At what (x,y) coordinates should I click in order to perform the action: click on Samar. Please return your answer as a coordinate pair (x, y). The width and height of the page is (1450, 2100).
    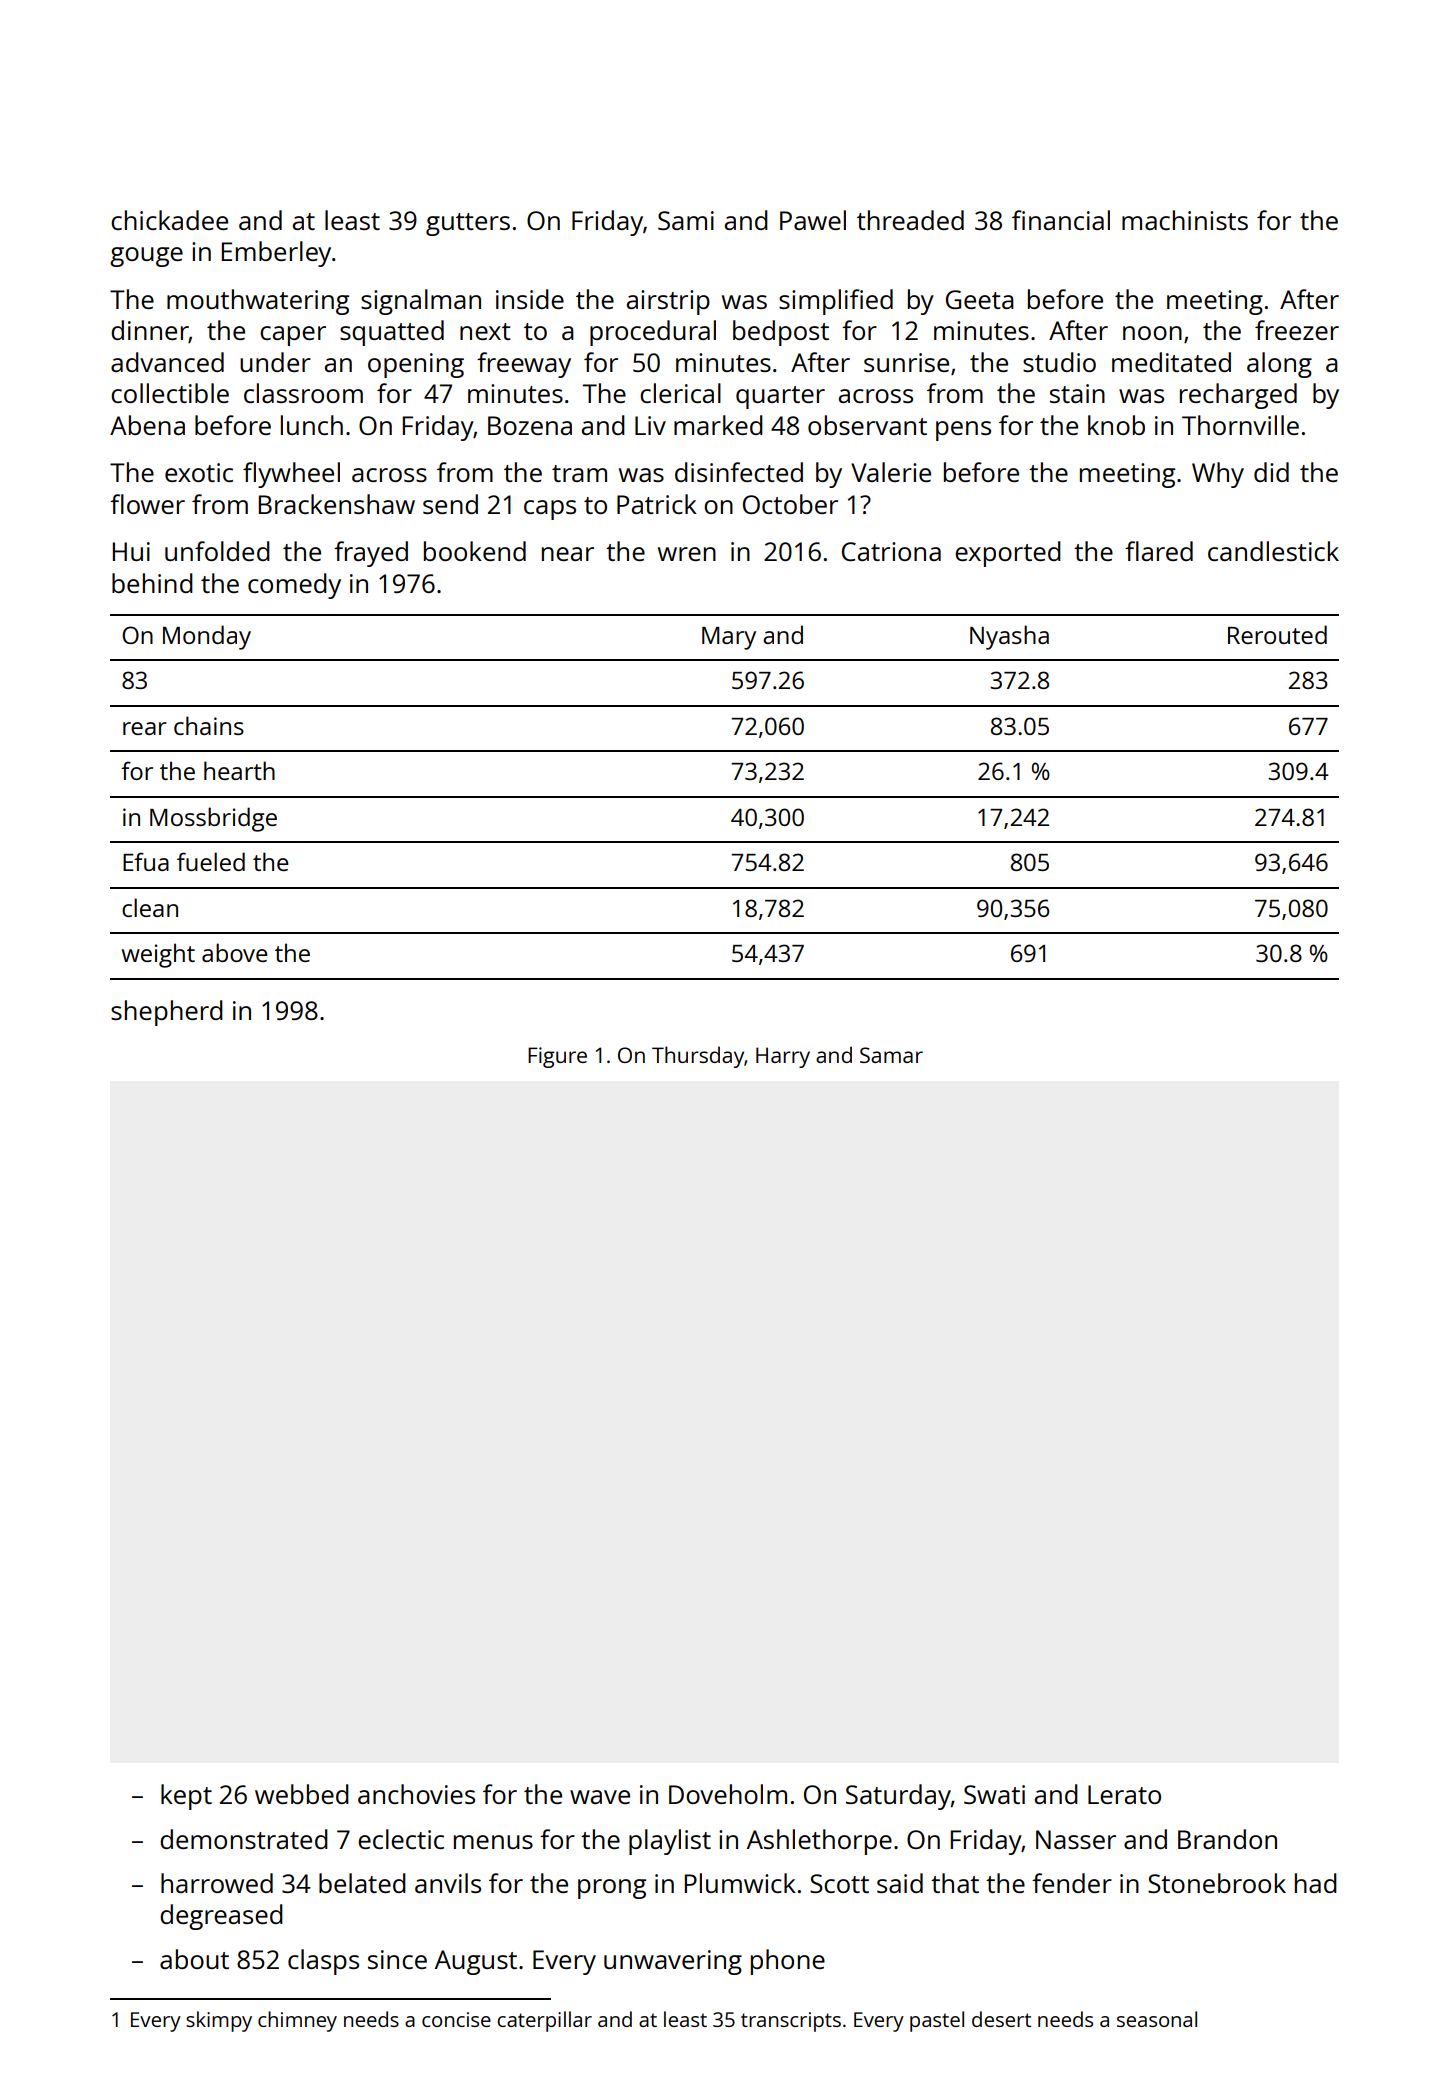
    Looking at the image, I should click on (891, 1055).
